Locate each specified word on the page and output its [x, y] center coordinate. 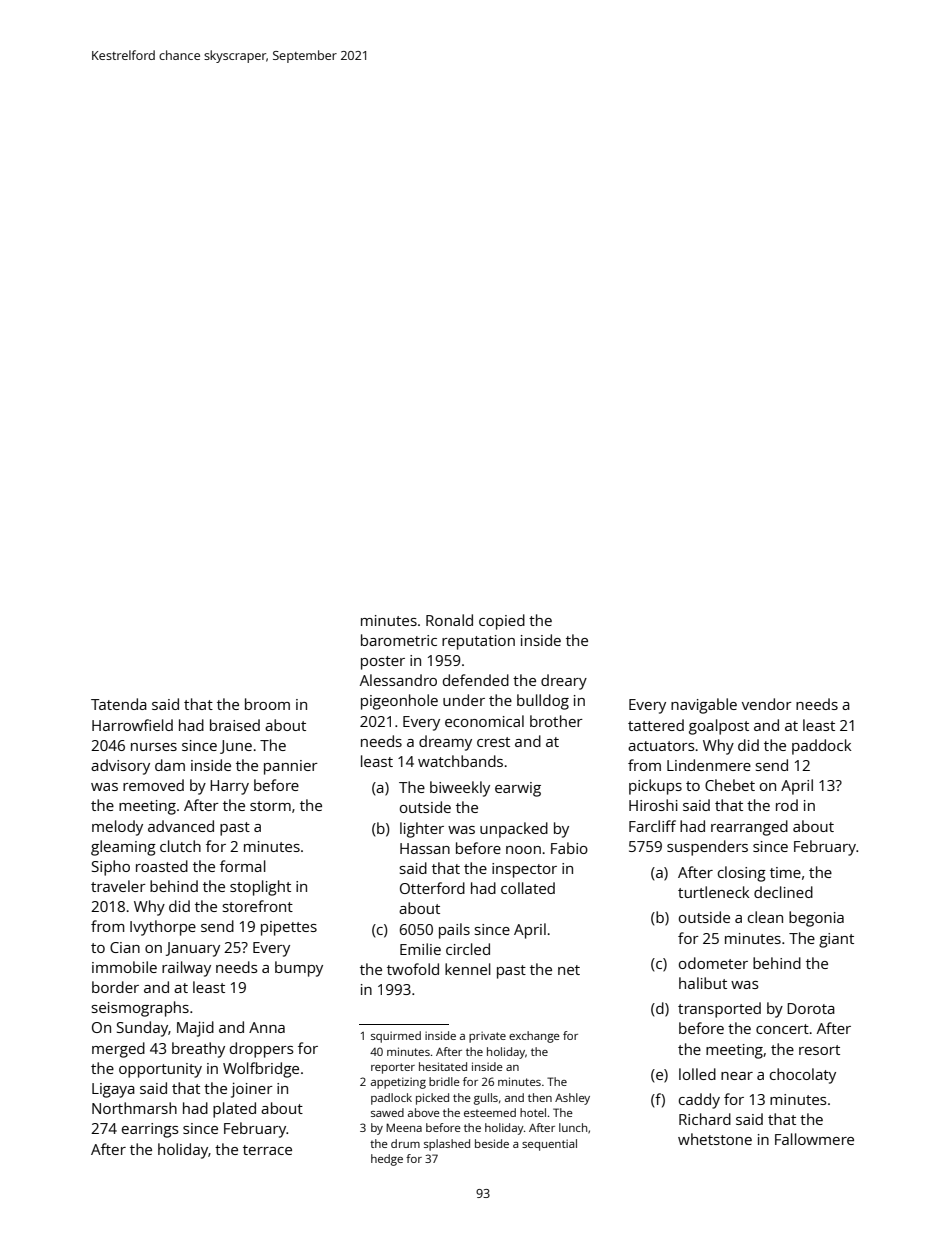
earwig [518, 789]
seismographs [140, 1009]
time [785, 872]
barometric [399, 640]
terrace [267, 1150]
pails [454, 931]
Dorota [811, 1008]
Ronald [449, 620]
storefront [258, 906]
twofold [413, 969]
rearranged [749, 828]
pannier [291, 767]
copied [502, 622]
